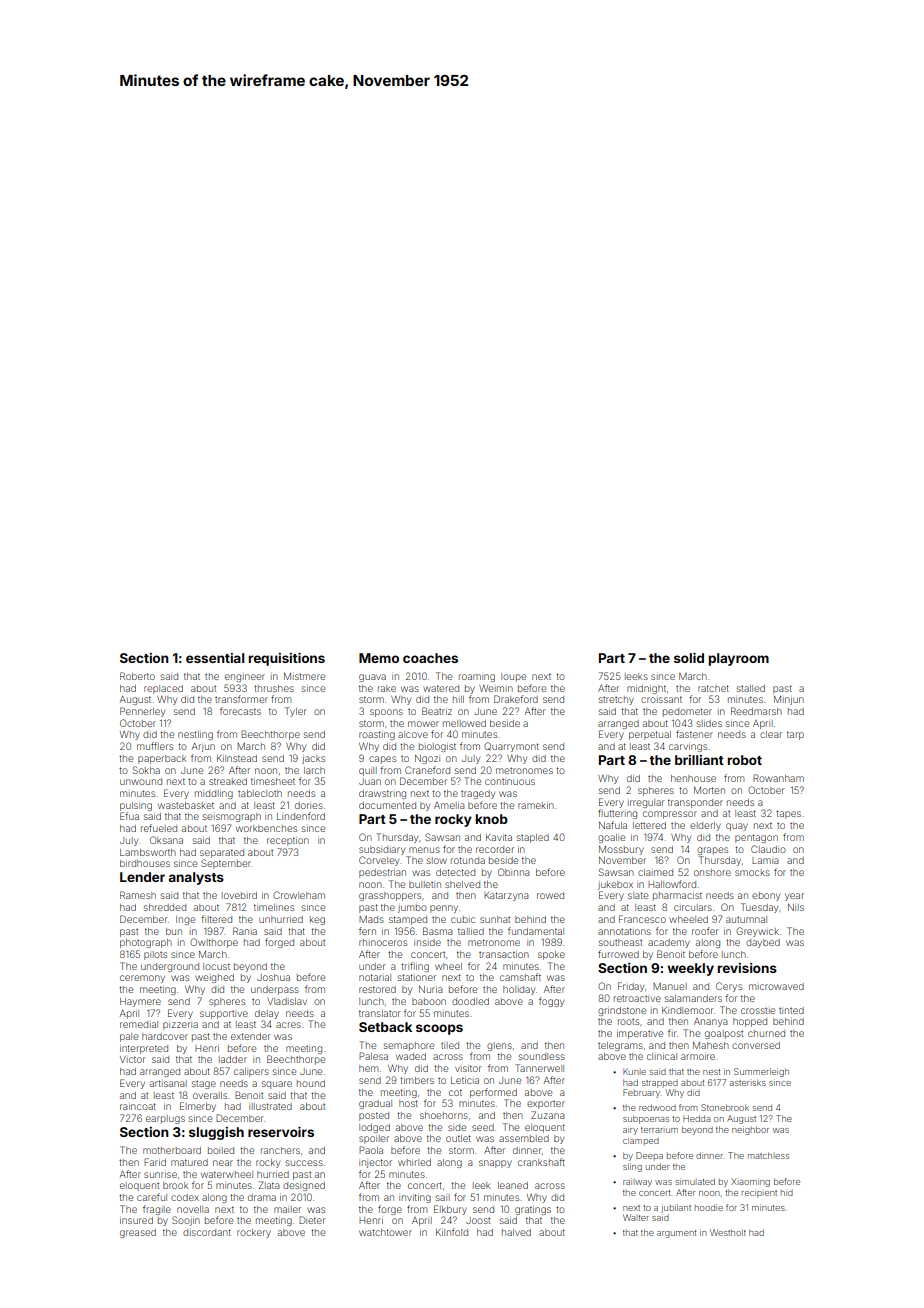 This screenshot has height=1308, width=924. What do you see at coordinates (693, 998) in the screenshot?
I see `salamanders` at bounding box center [693, 998].
